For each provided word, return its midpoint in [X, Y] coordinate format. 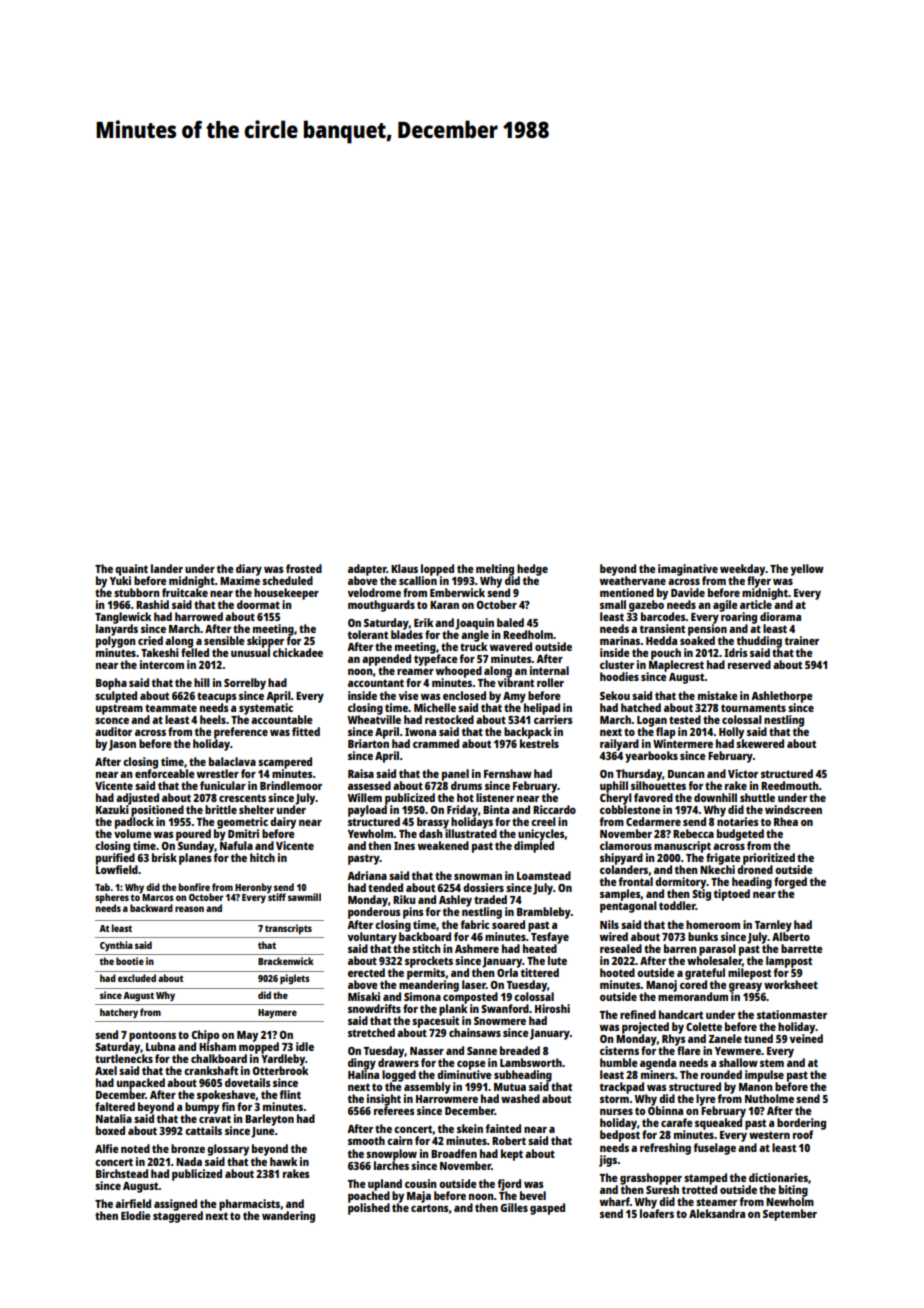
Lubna [160, 1046]
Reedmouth [790, 785]
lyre [706, 1100]
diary [249, 570]
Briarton [368, 743]
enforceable [165, 773]
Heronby [253, 888]
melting [495, 570]
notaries [738, 821]
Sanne [482, 1051]
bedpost [620, 1136]
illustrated [471, 833]
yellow [807, 570]
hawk [283, 1161]
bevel [533, 1195]
